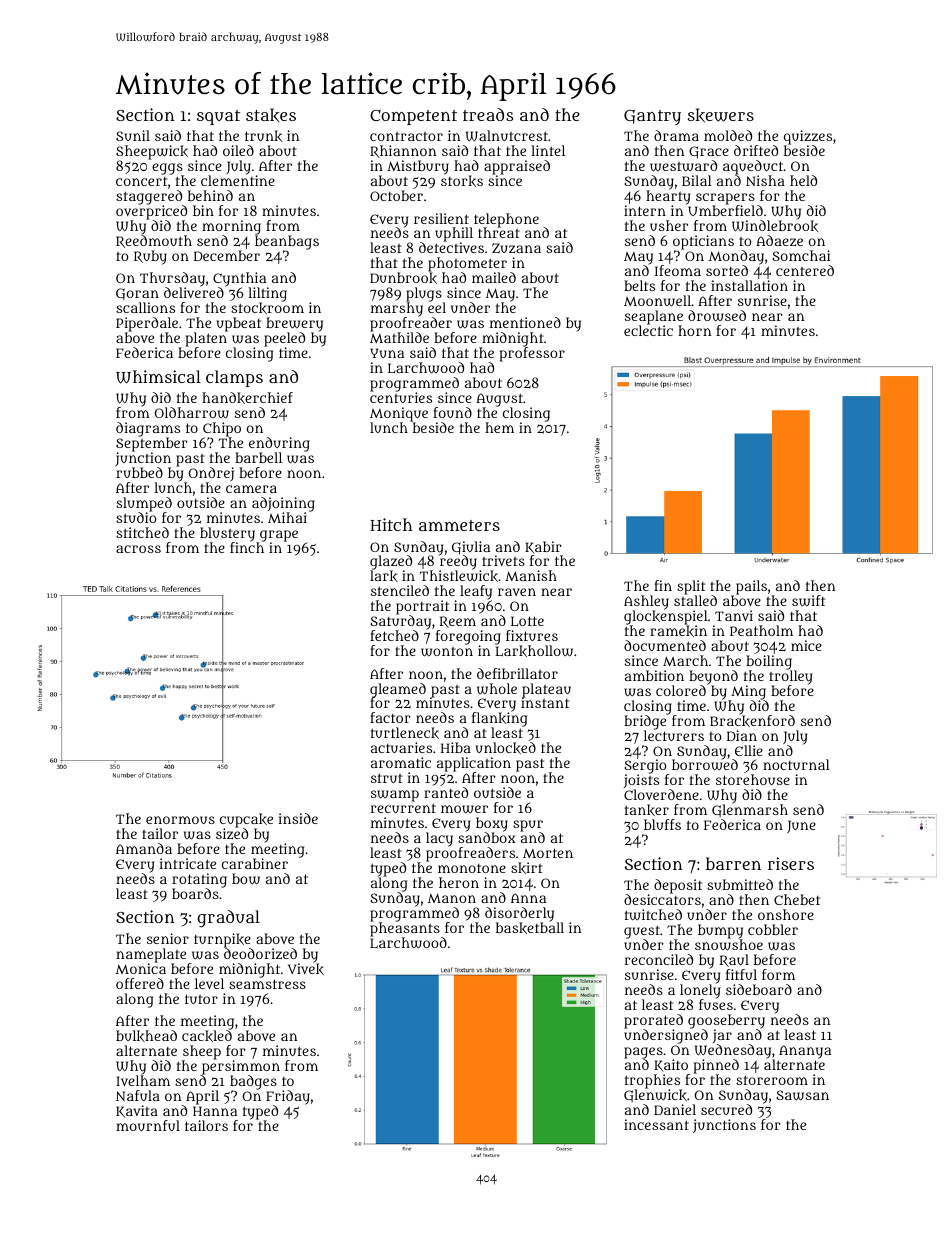  Describe the element at coordinates (234, 378) in the image. I see `clamps` at that location.
